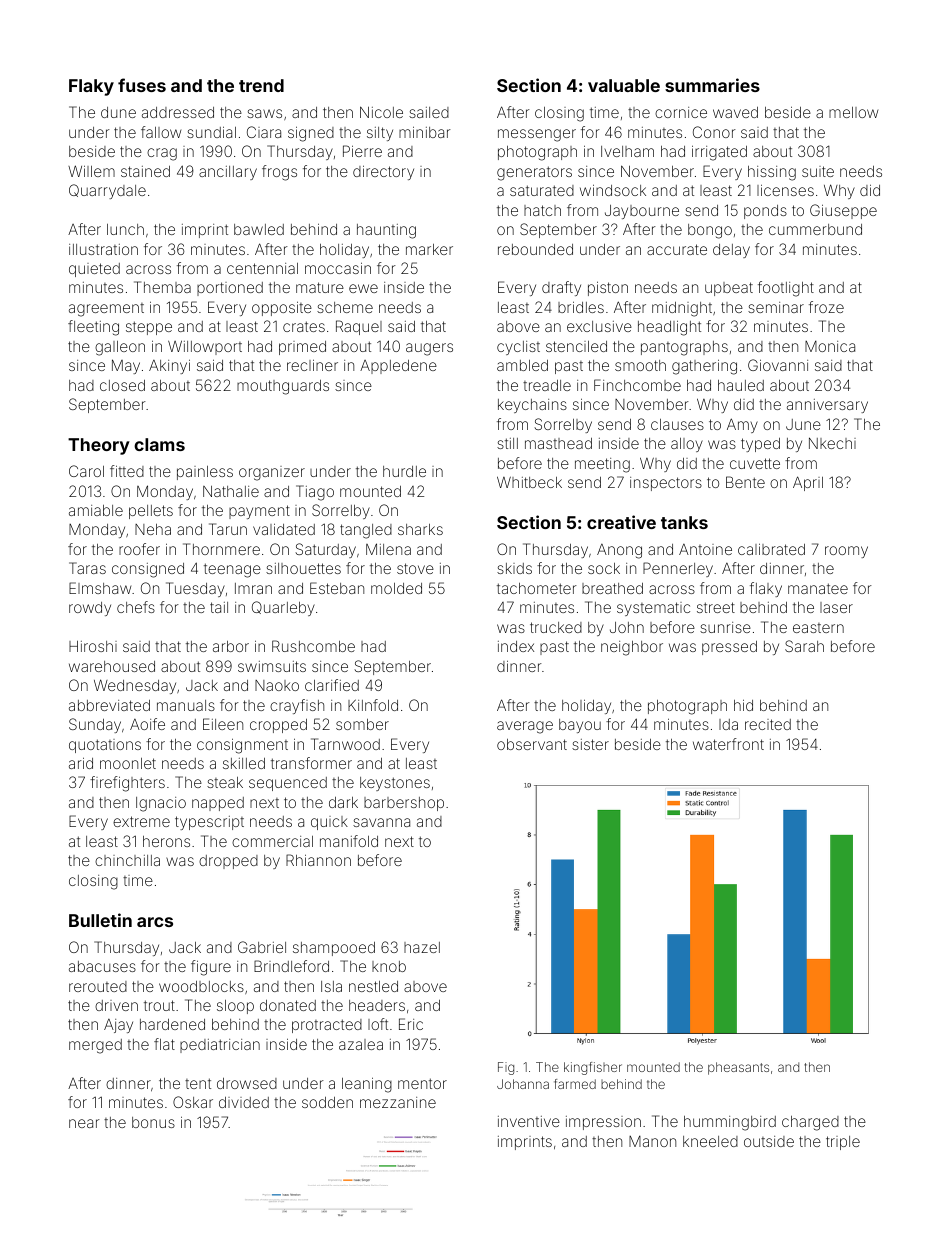  What do you see at coordinates (102, 966) in the image?
I see `abacuses` at bounding box center [102, 966].
